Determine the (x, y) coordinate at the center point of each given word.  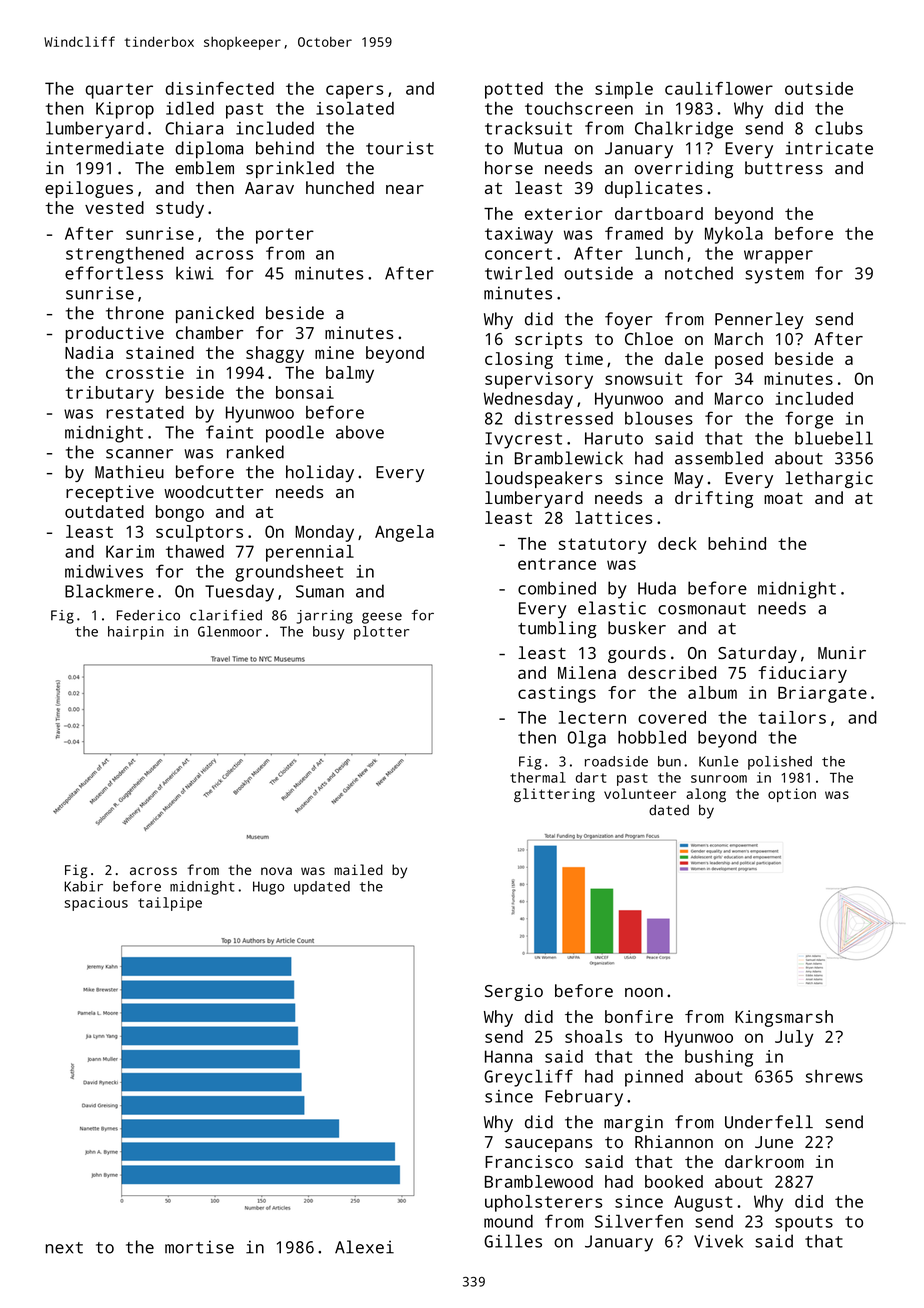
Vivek (718, 1241)
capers (354, 92)
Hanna (508, 1056)
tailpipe (170, 904)
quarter (119, 91)
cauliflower (719, 88)
